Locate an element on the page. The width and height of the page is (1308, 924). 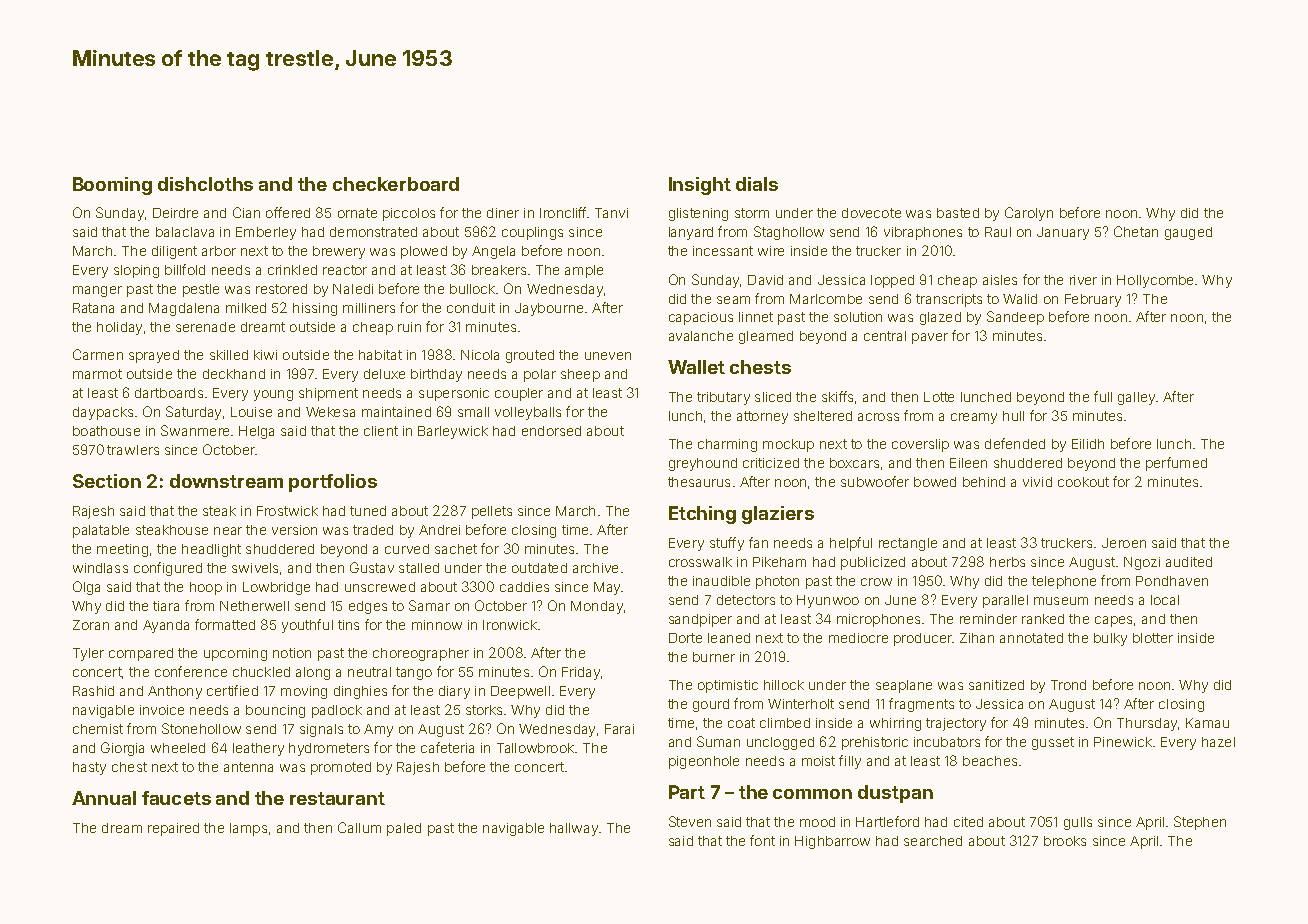
galley is located at coordinates (1136, 398).
